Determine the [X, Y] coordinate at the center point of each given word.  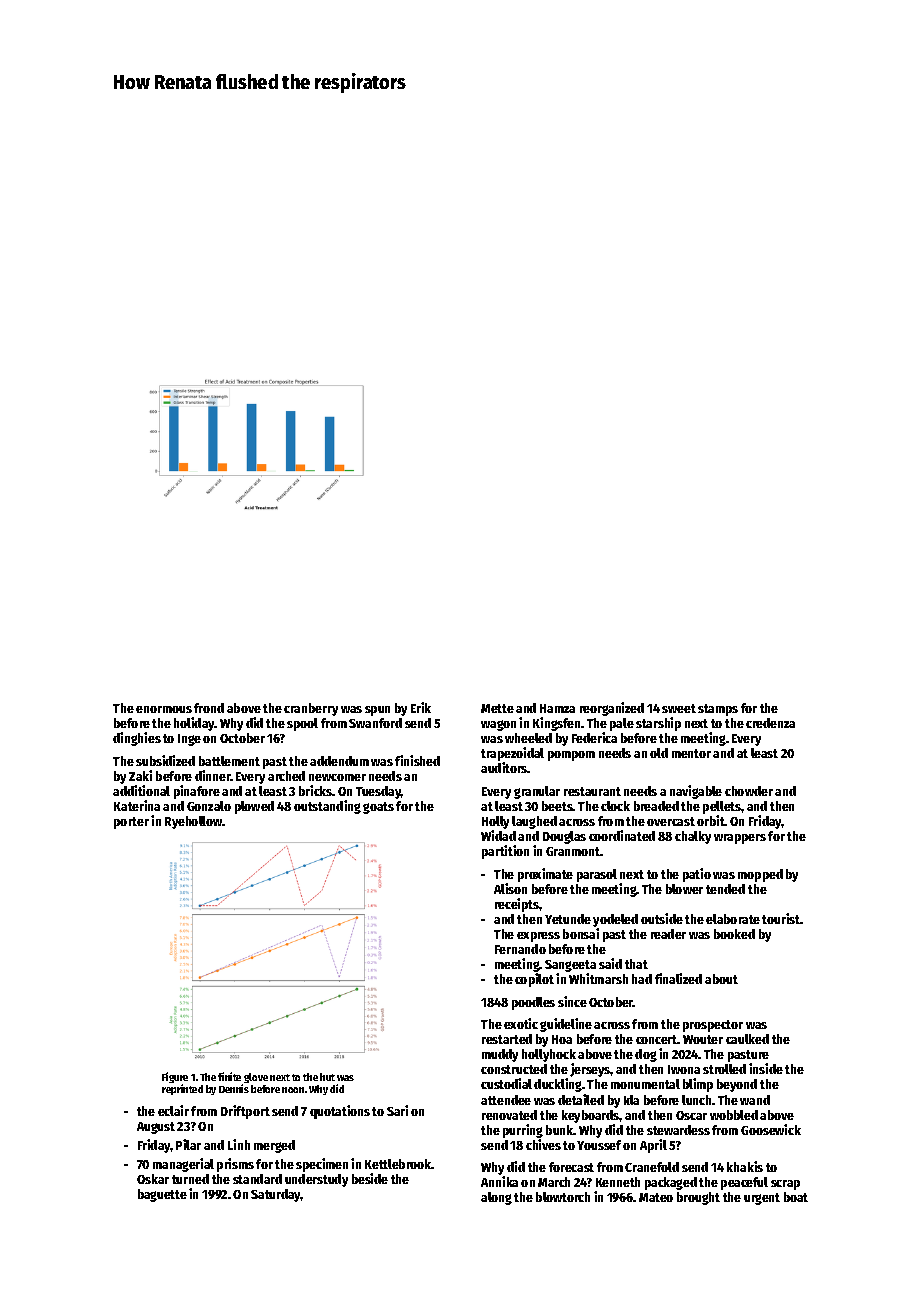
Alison [510, 888]
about [721, 979]
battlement [229, 761]
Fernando [520, 949]
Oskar [153, 1179]
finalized [678, 978]
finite [229, 1076]
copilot [534, 980]
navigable [696, 792]
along [496, 1198]
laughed [534, 822]
